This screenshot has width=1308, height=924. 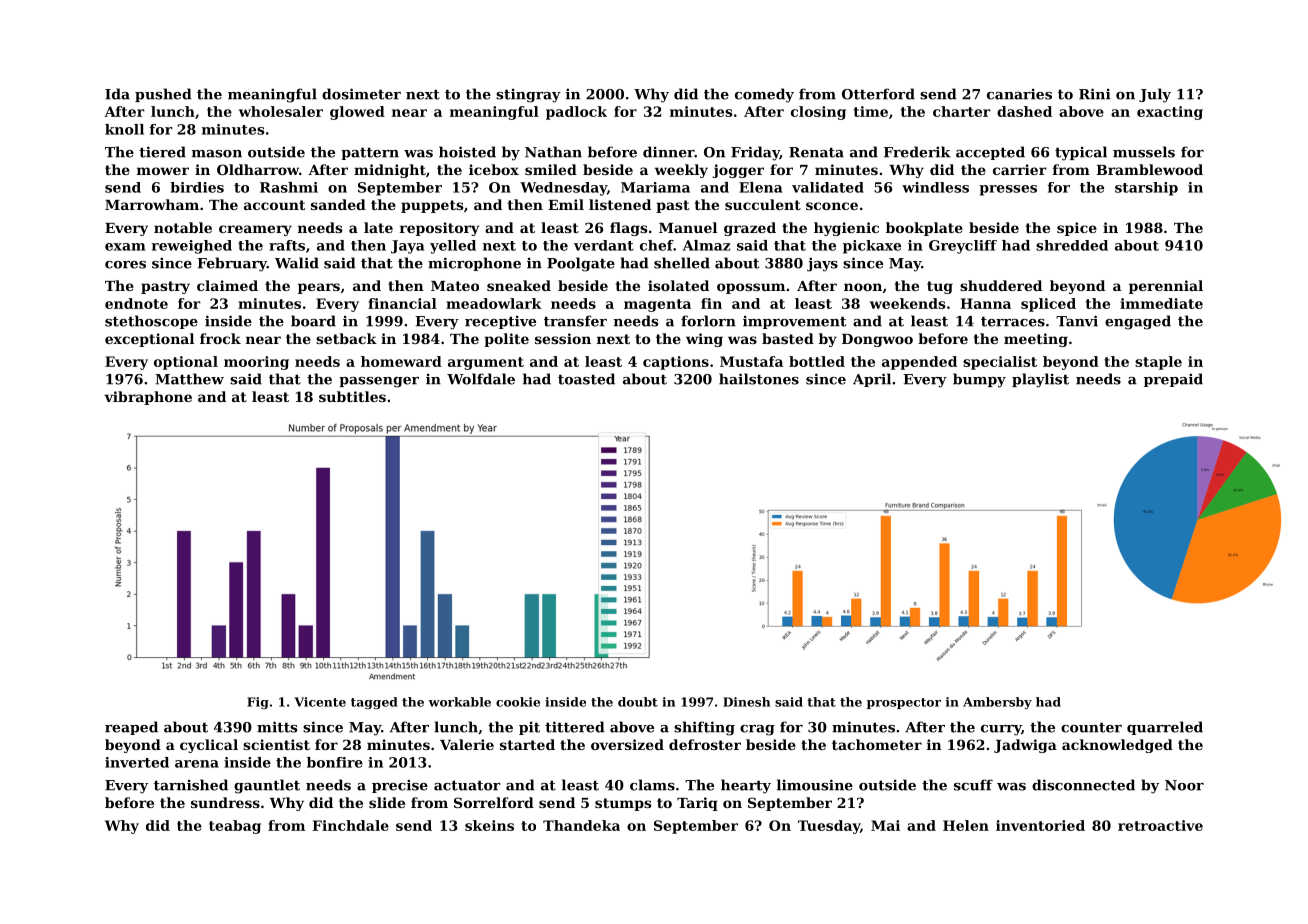 What do you see at coordinates (528, 96) in the screenshot?
I see `stingray` at bounding box center [528, 96].
